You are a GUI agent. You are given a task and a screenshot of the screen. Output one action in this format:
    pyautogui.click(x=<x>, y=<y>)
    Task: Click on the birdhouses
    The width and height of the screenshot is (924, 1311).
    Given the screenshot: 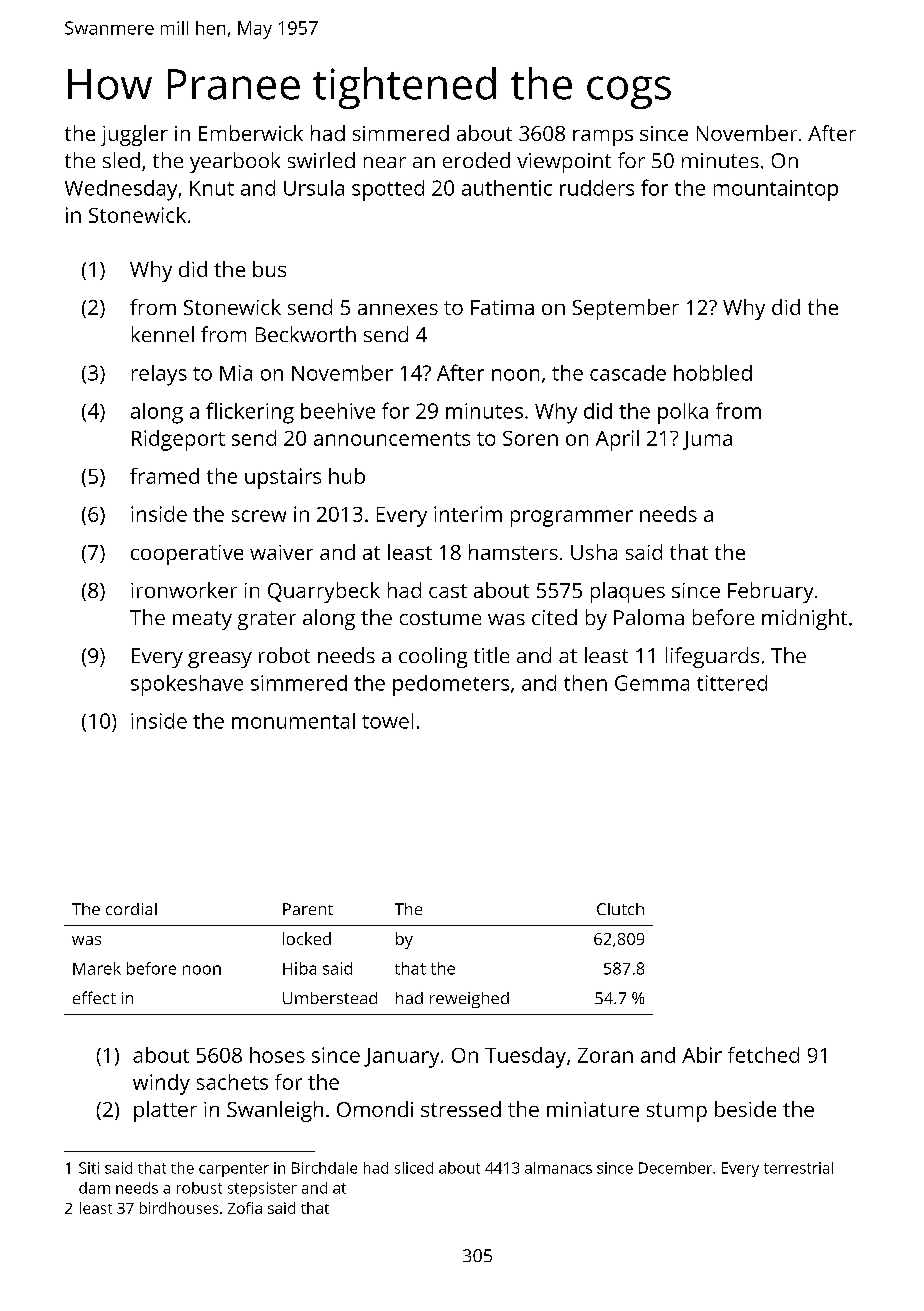 What is the action you would take?
    pyautogui.click(x=179, y=1208)
